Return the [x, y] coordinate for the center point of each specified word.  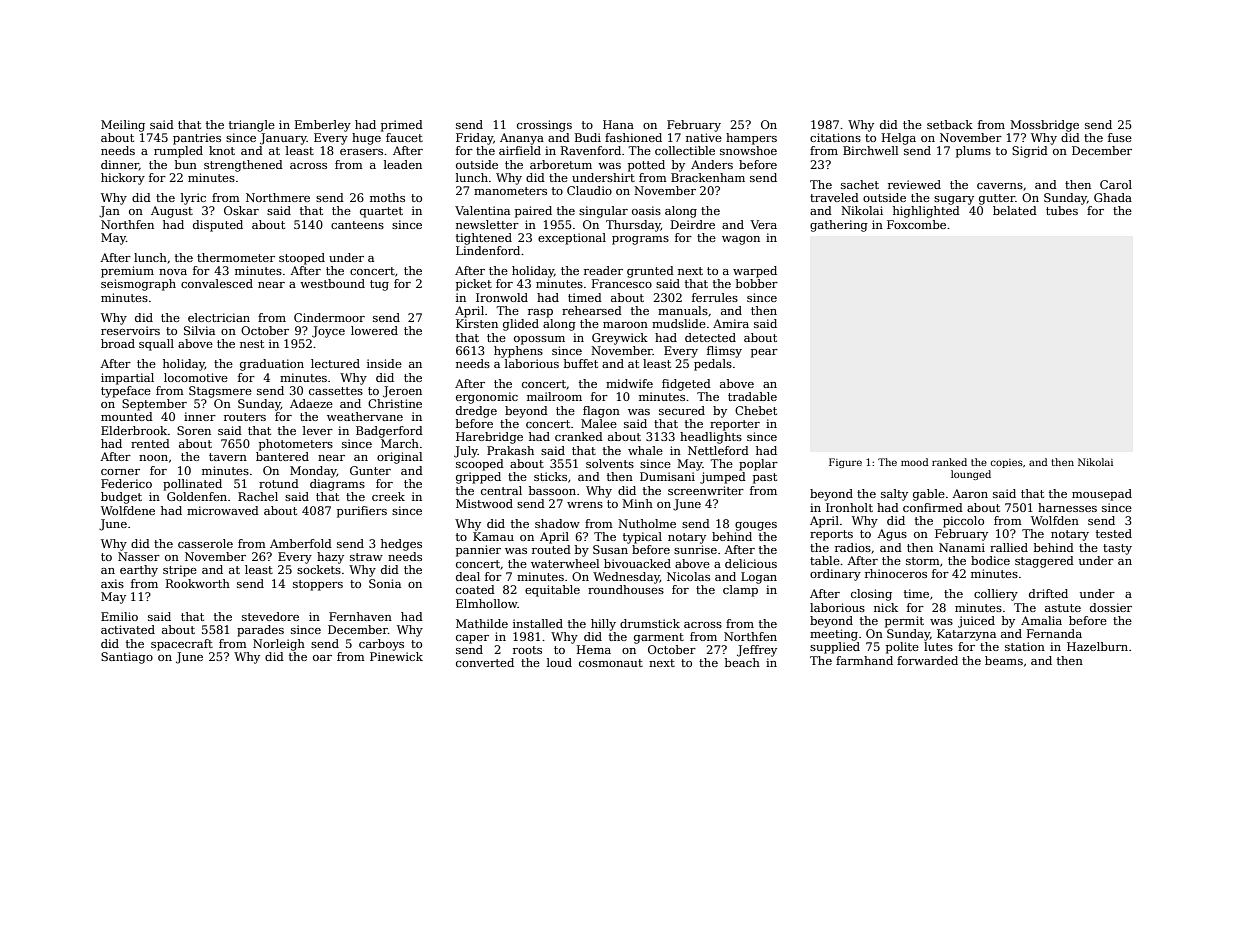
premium [127, 272]
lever [318, 430]
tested [1114, 533]
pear [764, 353]
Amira [731, 323]
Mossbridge [1044, 126]
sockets [319, 569]
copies [1007, 463]
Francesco [622, 283]
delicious [751, 563]
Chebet [756, 410]
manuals [683, 310]
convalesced [217, 283]
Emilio [119, 616]
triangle [252, 126]
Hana [618, 124]
